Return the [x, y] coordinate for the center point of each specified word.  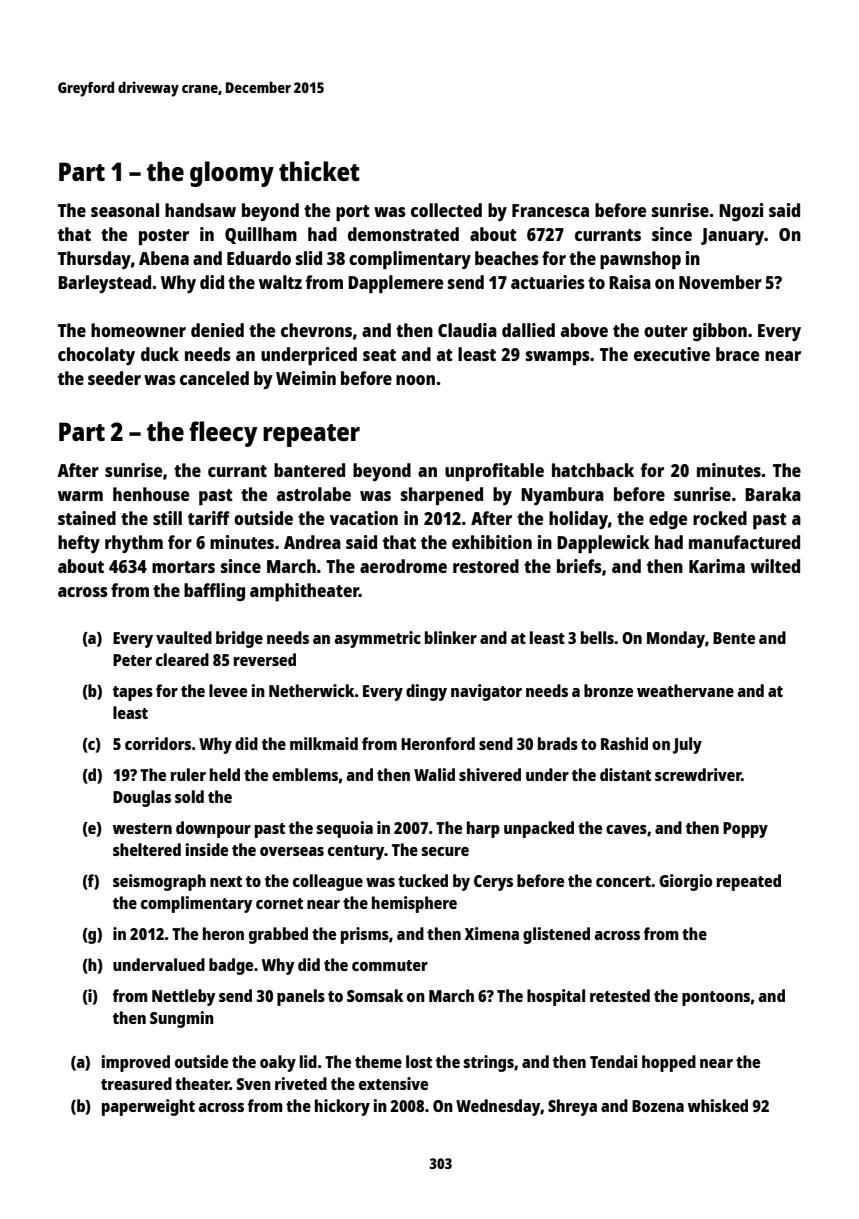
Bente [734, 638]
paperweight [148, 1107]
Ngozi [741, 212]
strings [488, 1063]
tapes [133, 693]
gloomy [232, 174]
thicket [319, 171]
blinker [451, 637]
